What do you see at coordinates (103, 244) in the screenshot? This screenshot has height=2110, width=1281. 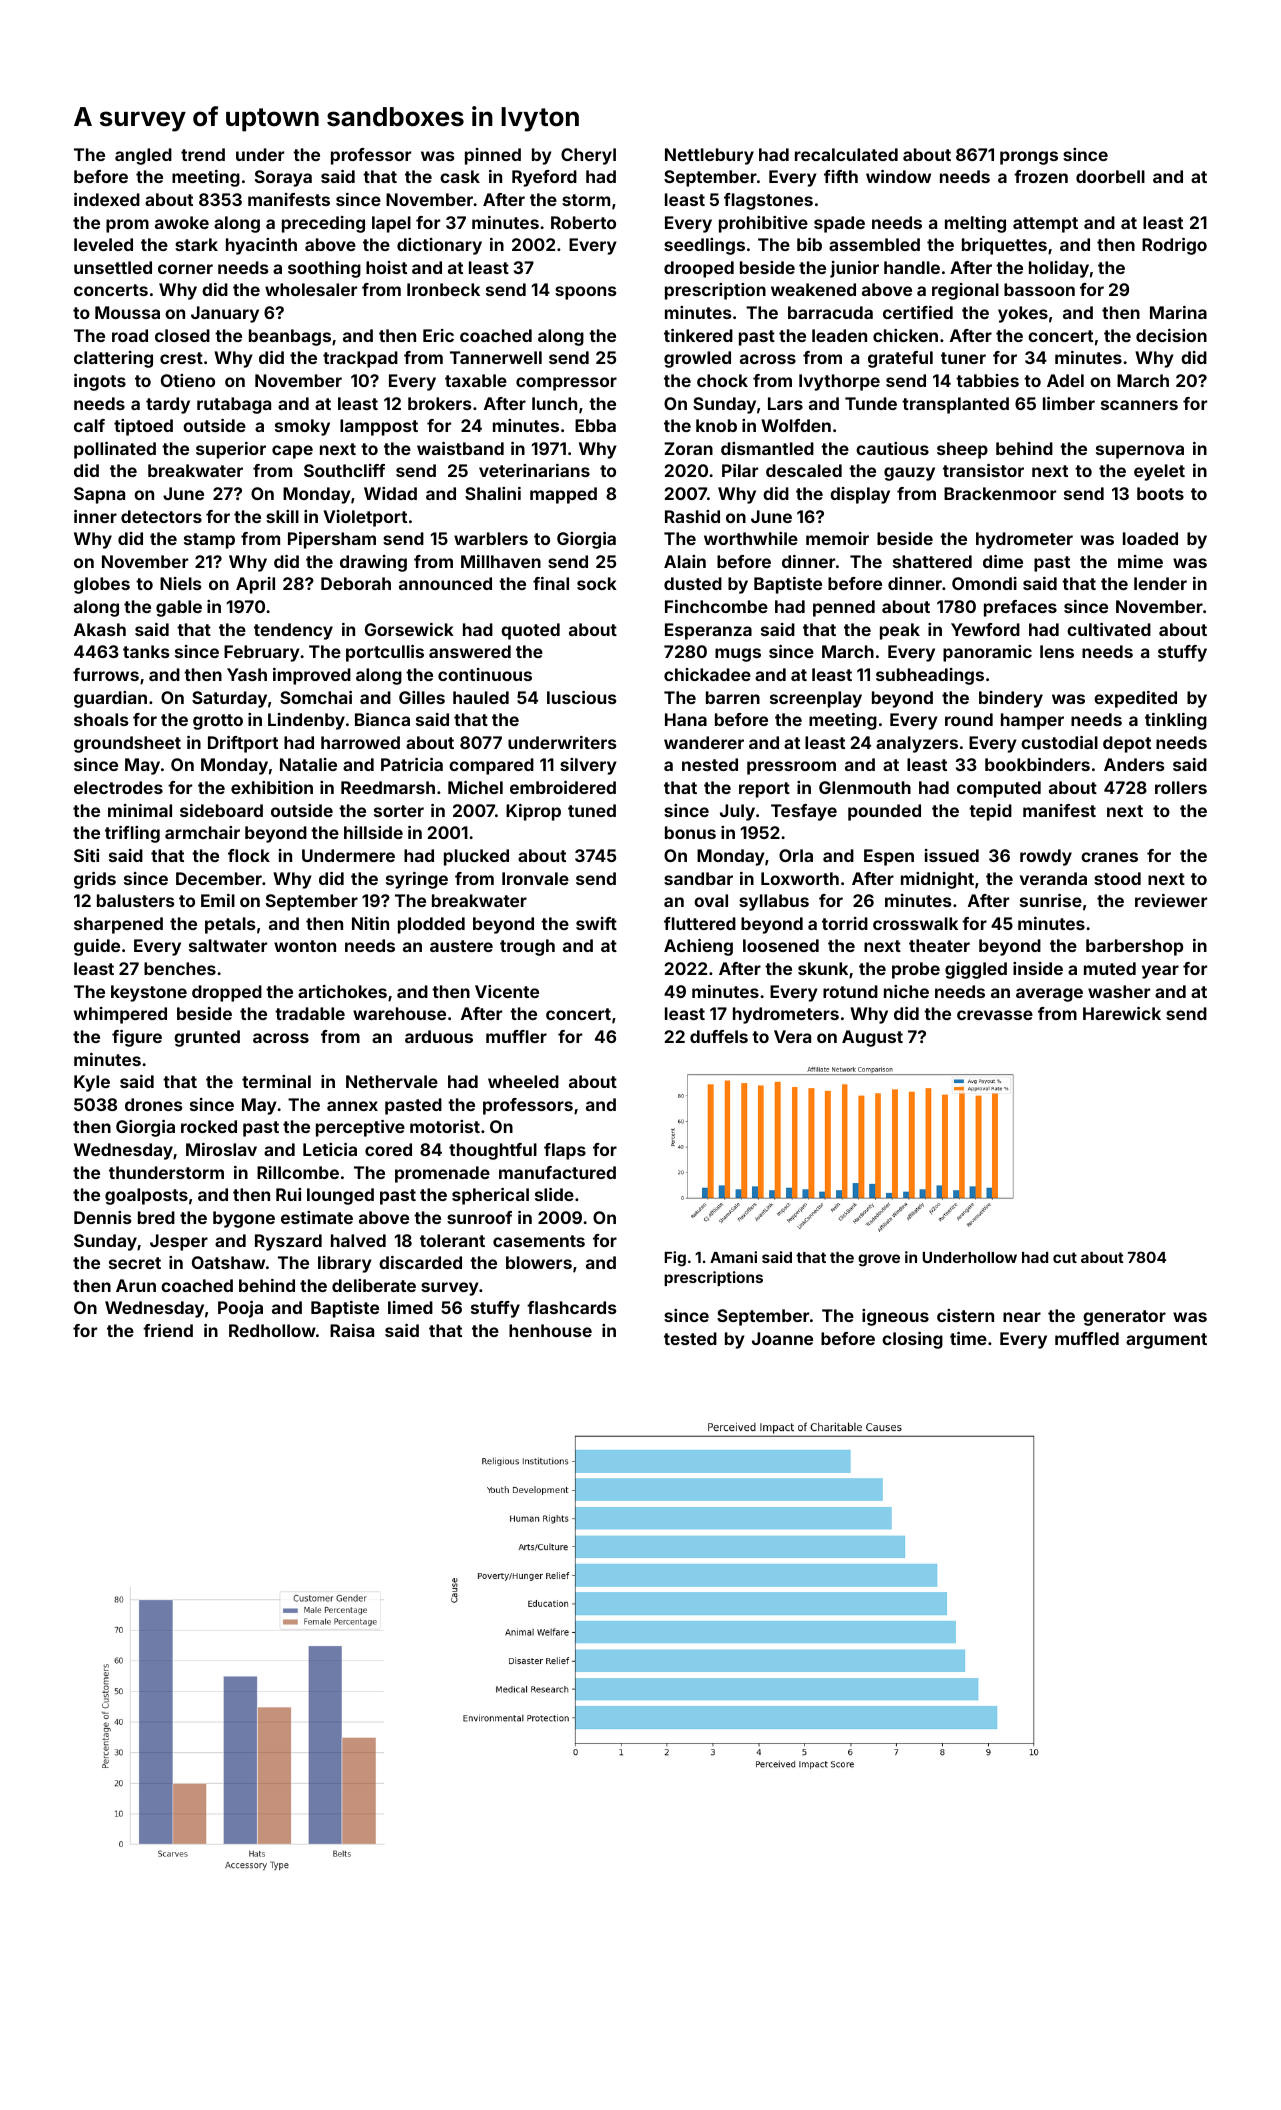 I see `leveled` at bounding box center [103, 244].
